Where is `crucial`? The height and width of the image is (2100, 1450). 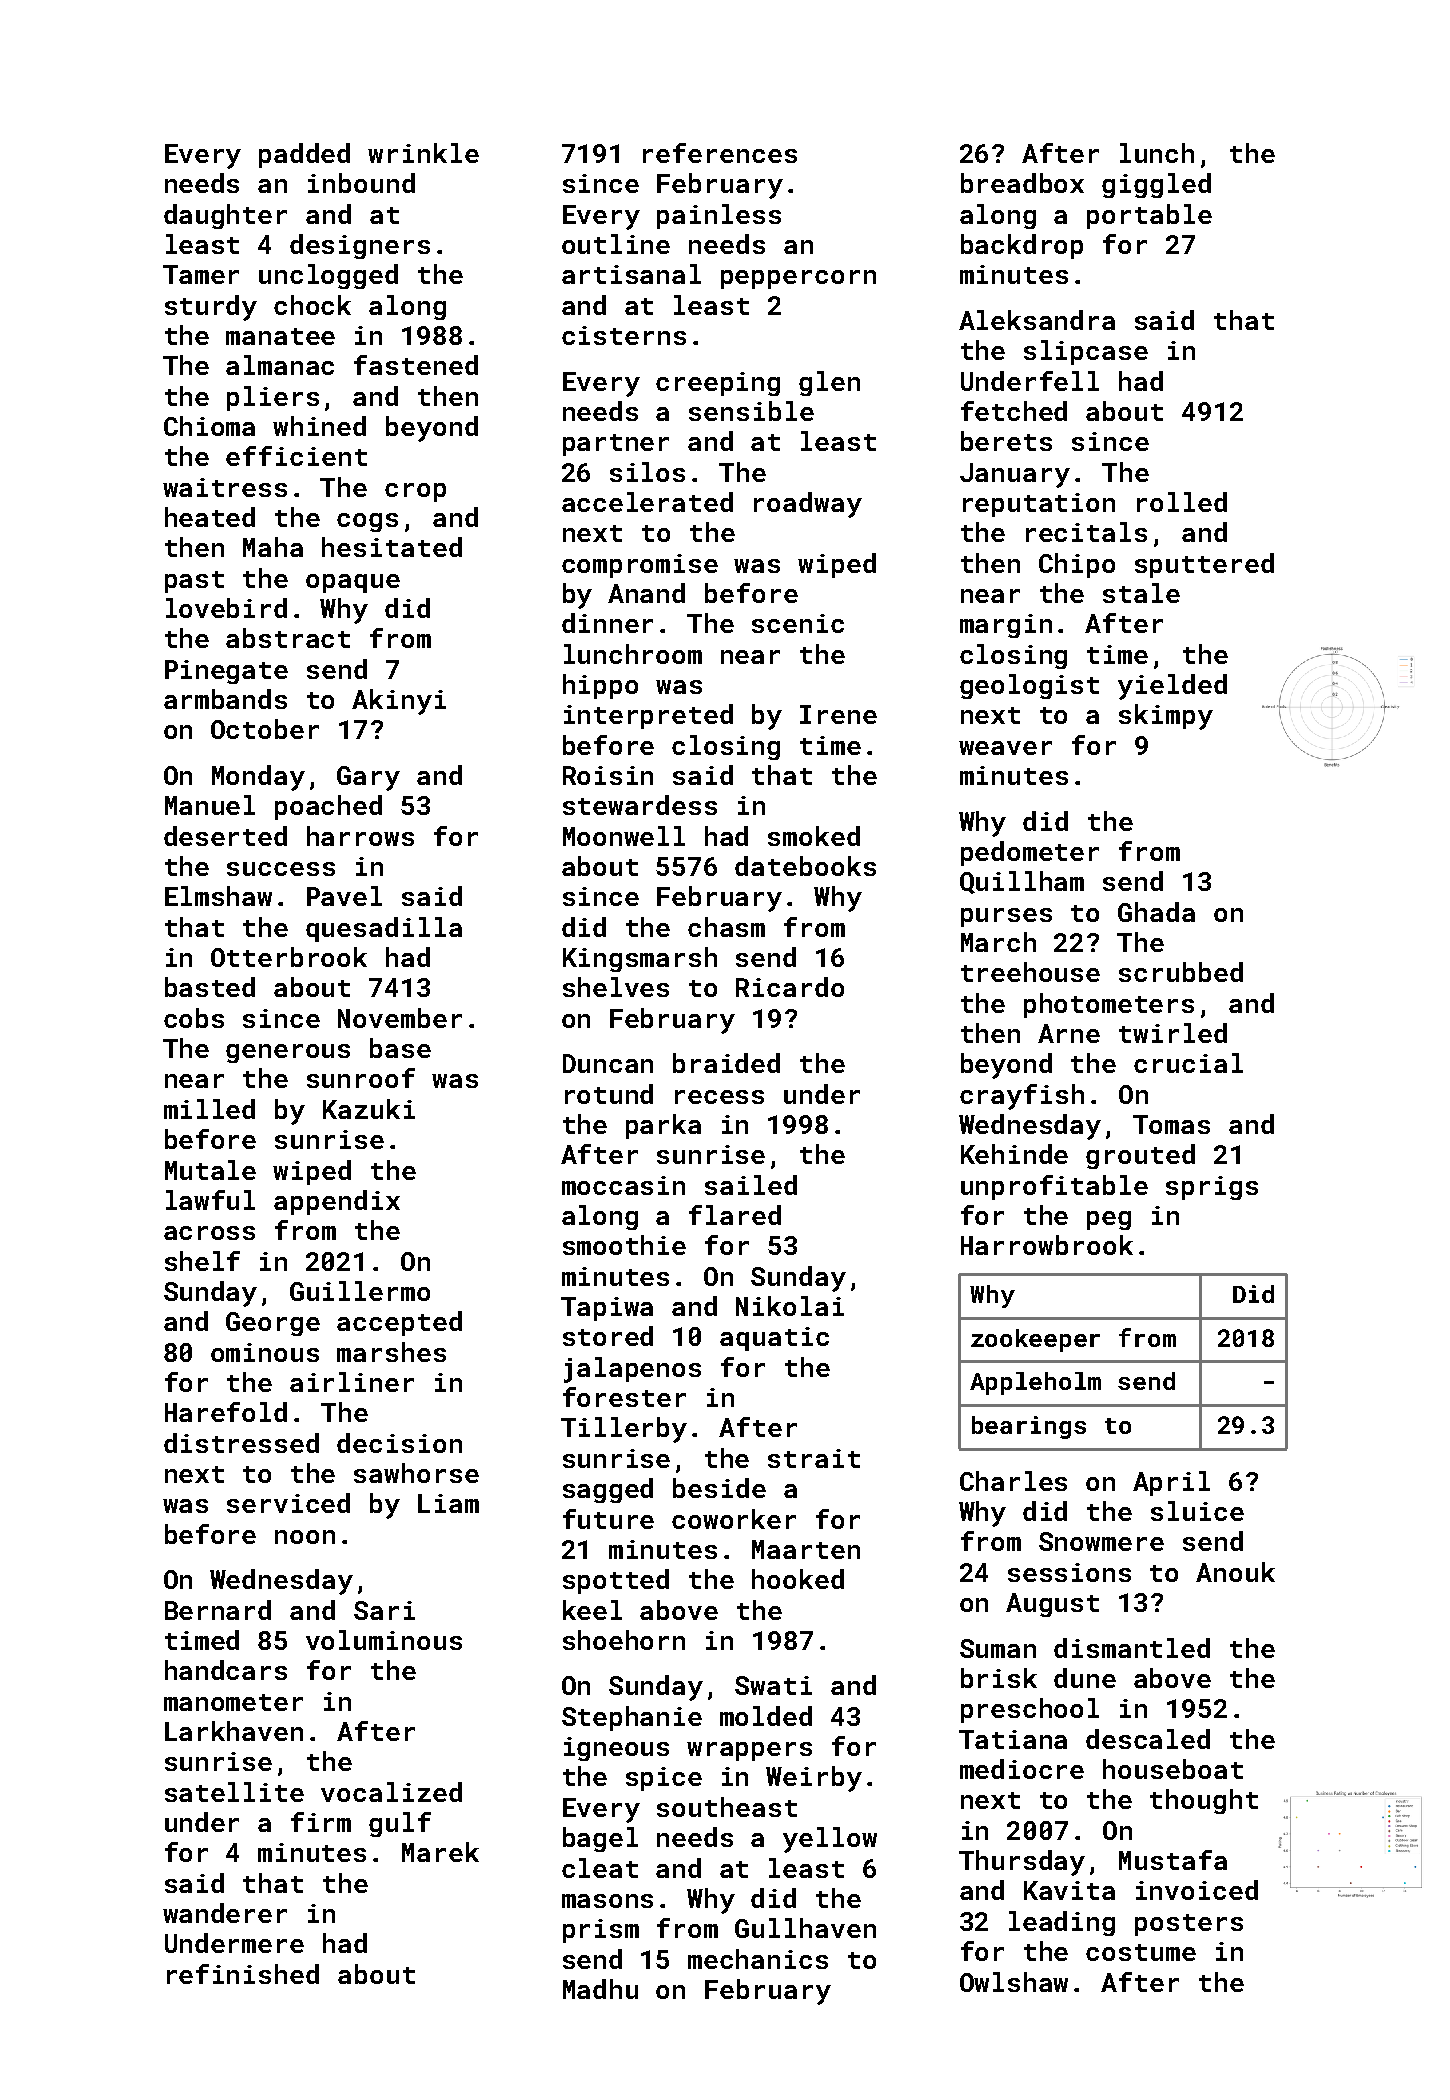 crucial is located at coordinates (1188, 1063).
